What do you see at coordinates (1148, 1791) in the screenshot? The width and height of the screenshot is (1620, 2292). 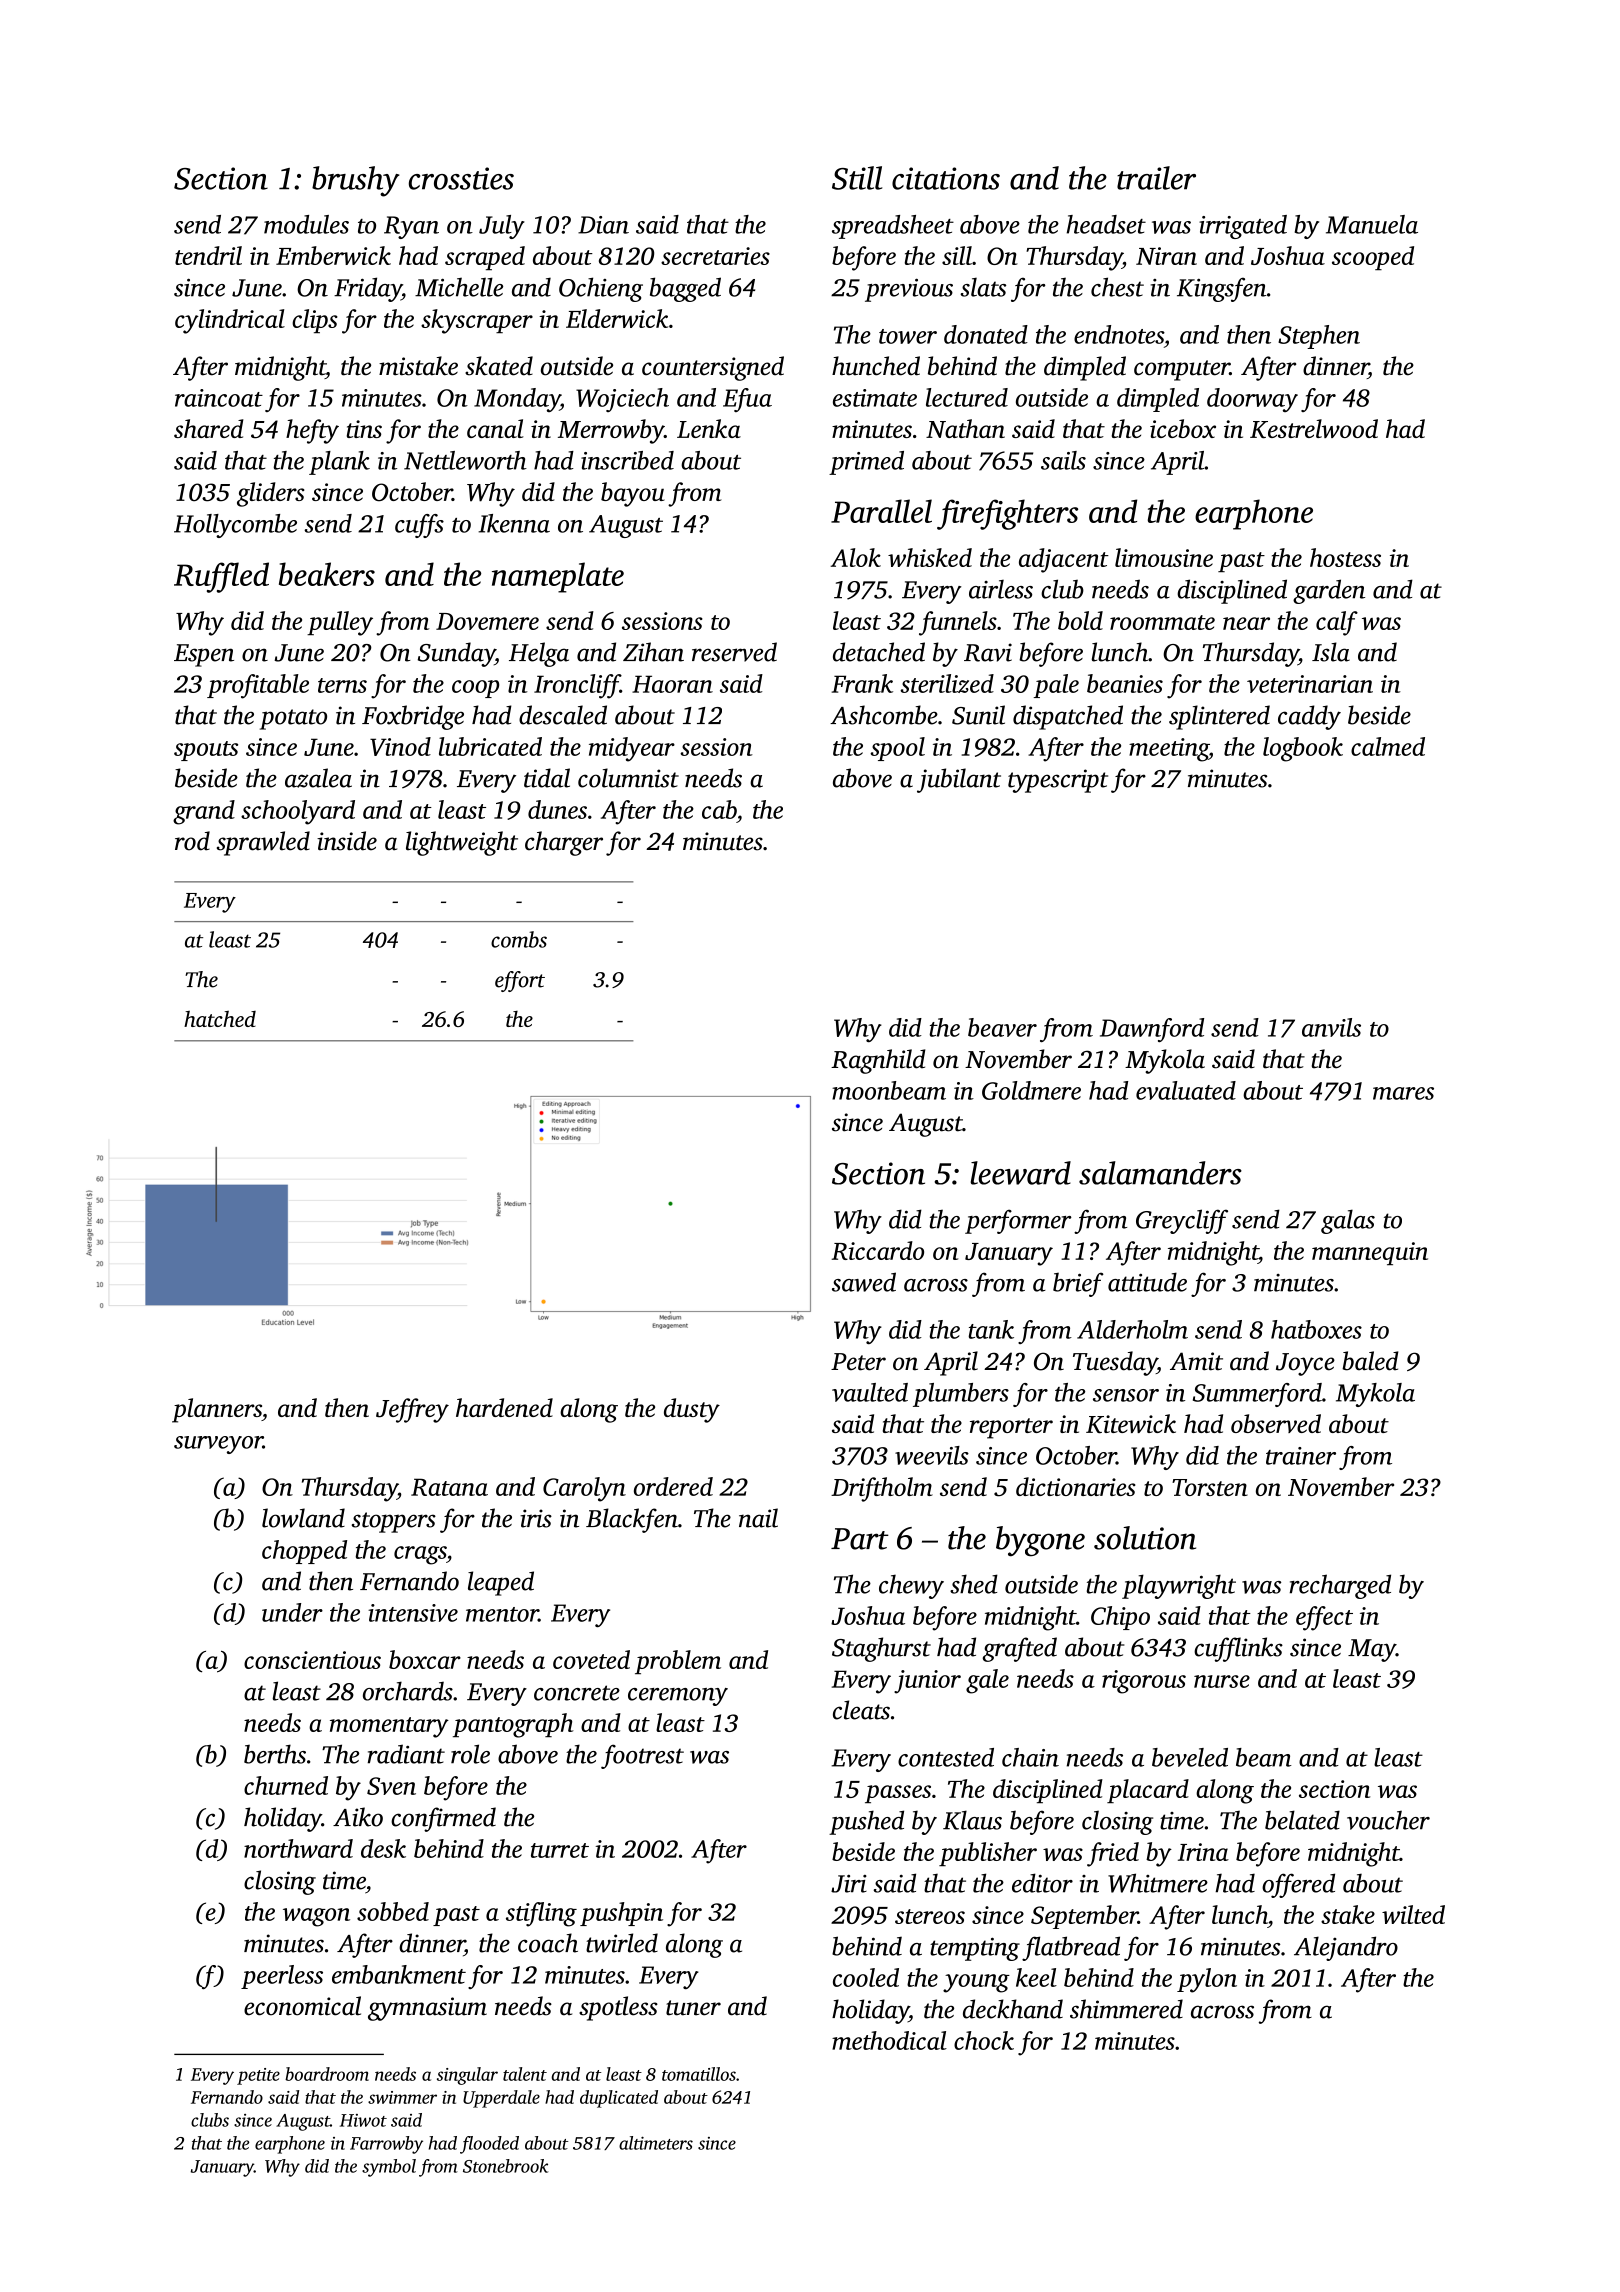 I see `placard` at bounding box center [1148, 1791].
